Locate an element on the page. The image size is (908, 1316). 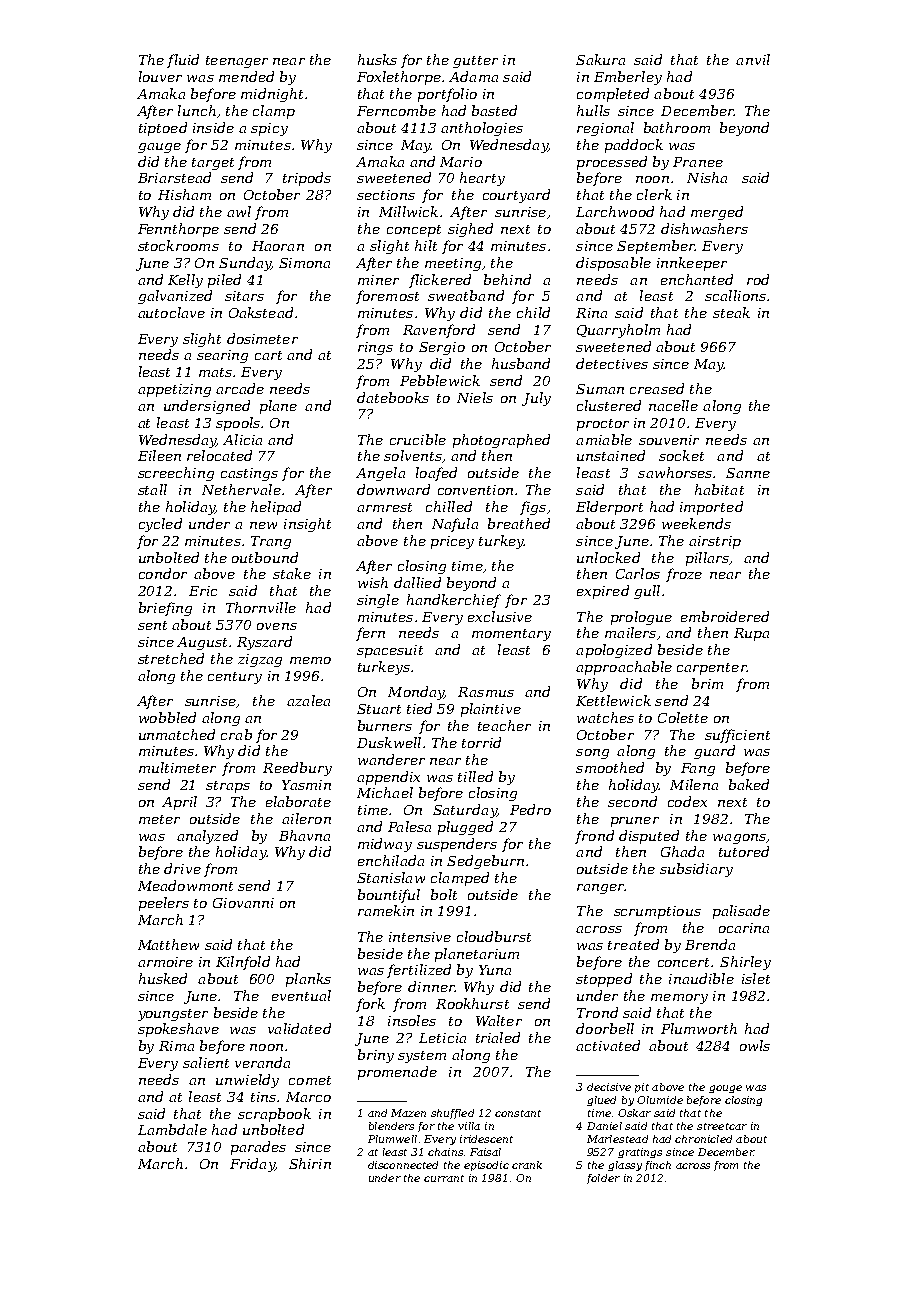
Michael is located at coordinates (385, 792).
